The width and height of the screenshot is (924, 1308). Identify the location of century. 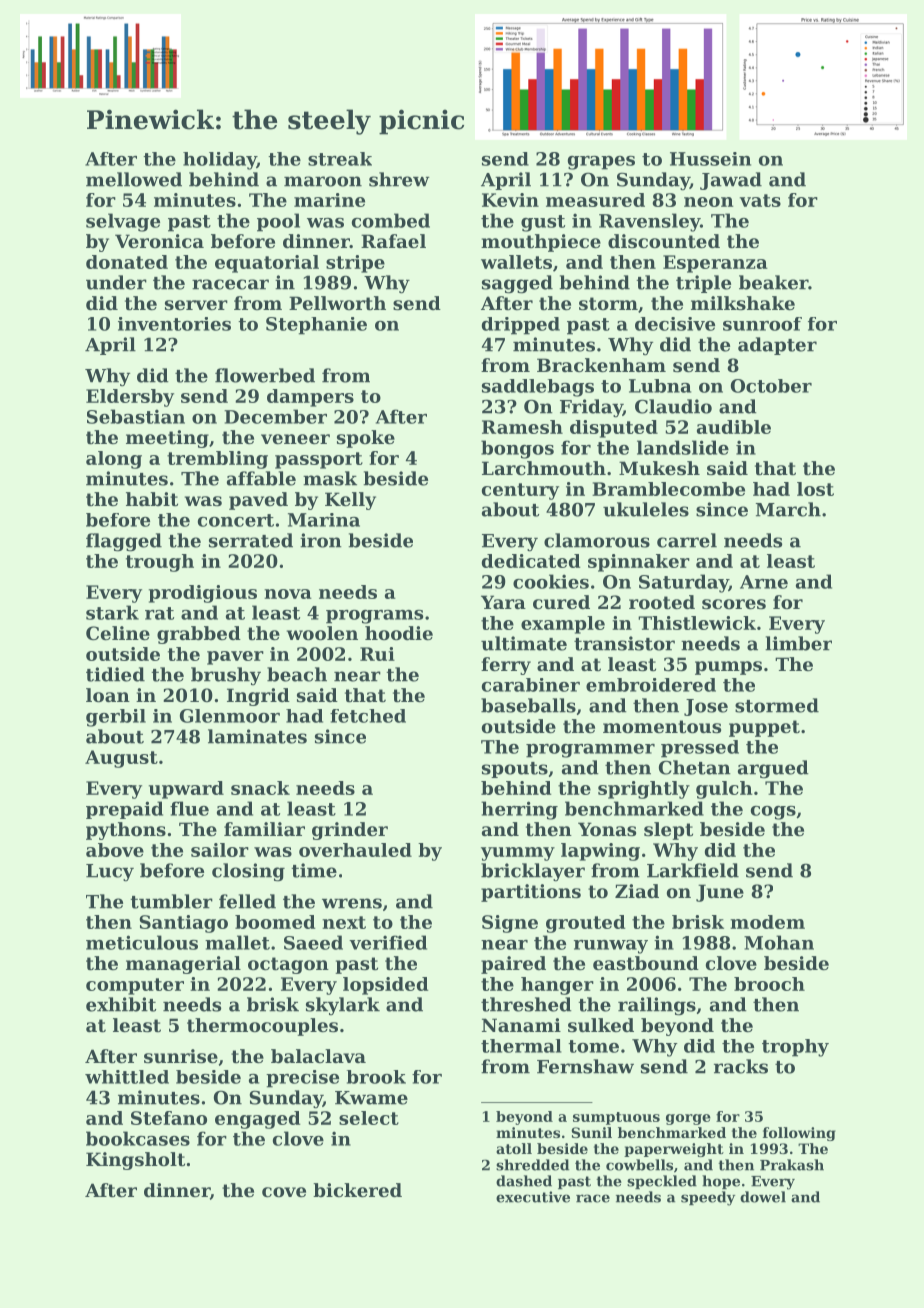
(520, 491).
